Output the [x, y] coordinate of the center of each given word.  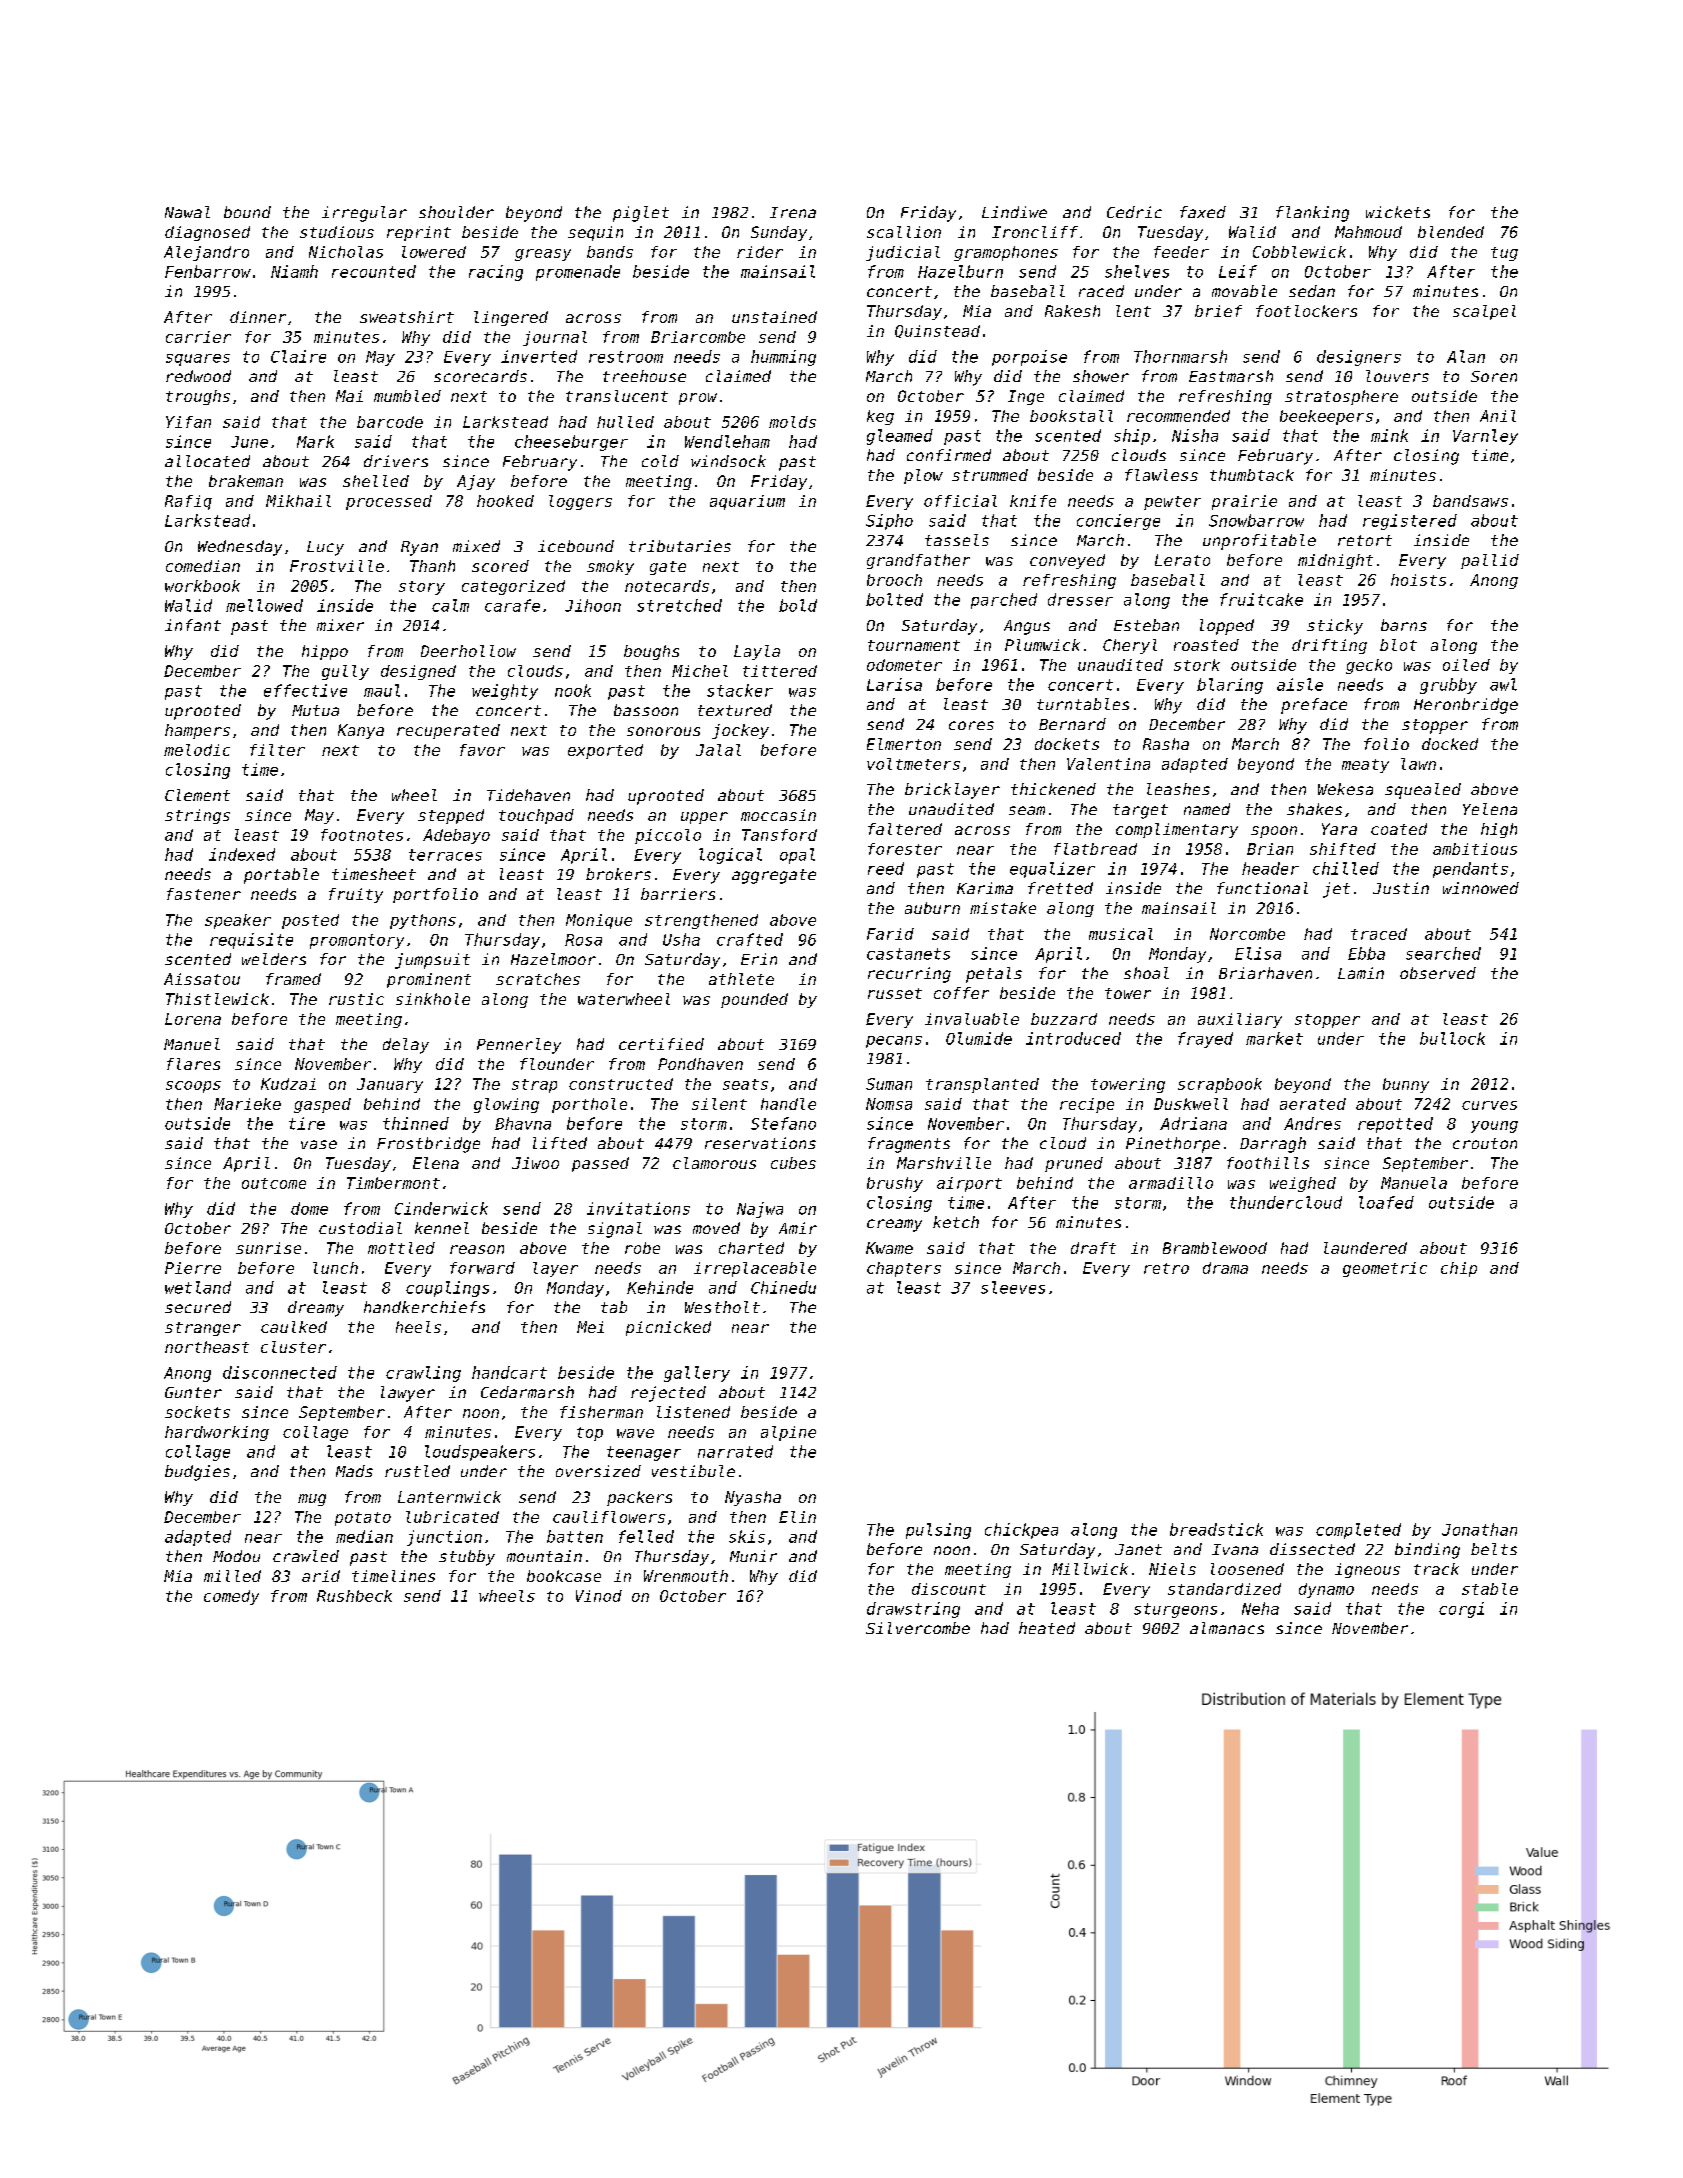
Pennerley [519, 1046]
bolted [894, 599]
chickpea [1021, 1531]
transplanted [982, 1085]
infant [193, 625]
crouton [1485, 1143]
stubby [467, 1558]
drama [1225, 1268]
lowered [434, 252]
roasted [1206, 645]
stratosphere [1341, 397]
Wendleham [727, 441]
